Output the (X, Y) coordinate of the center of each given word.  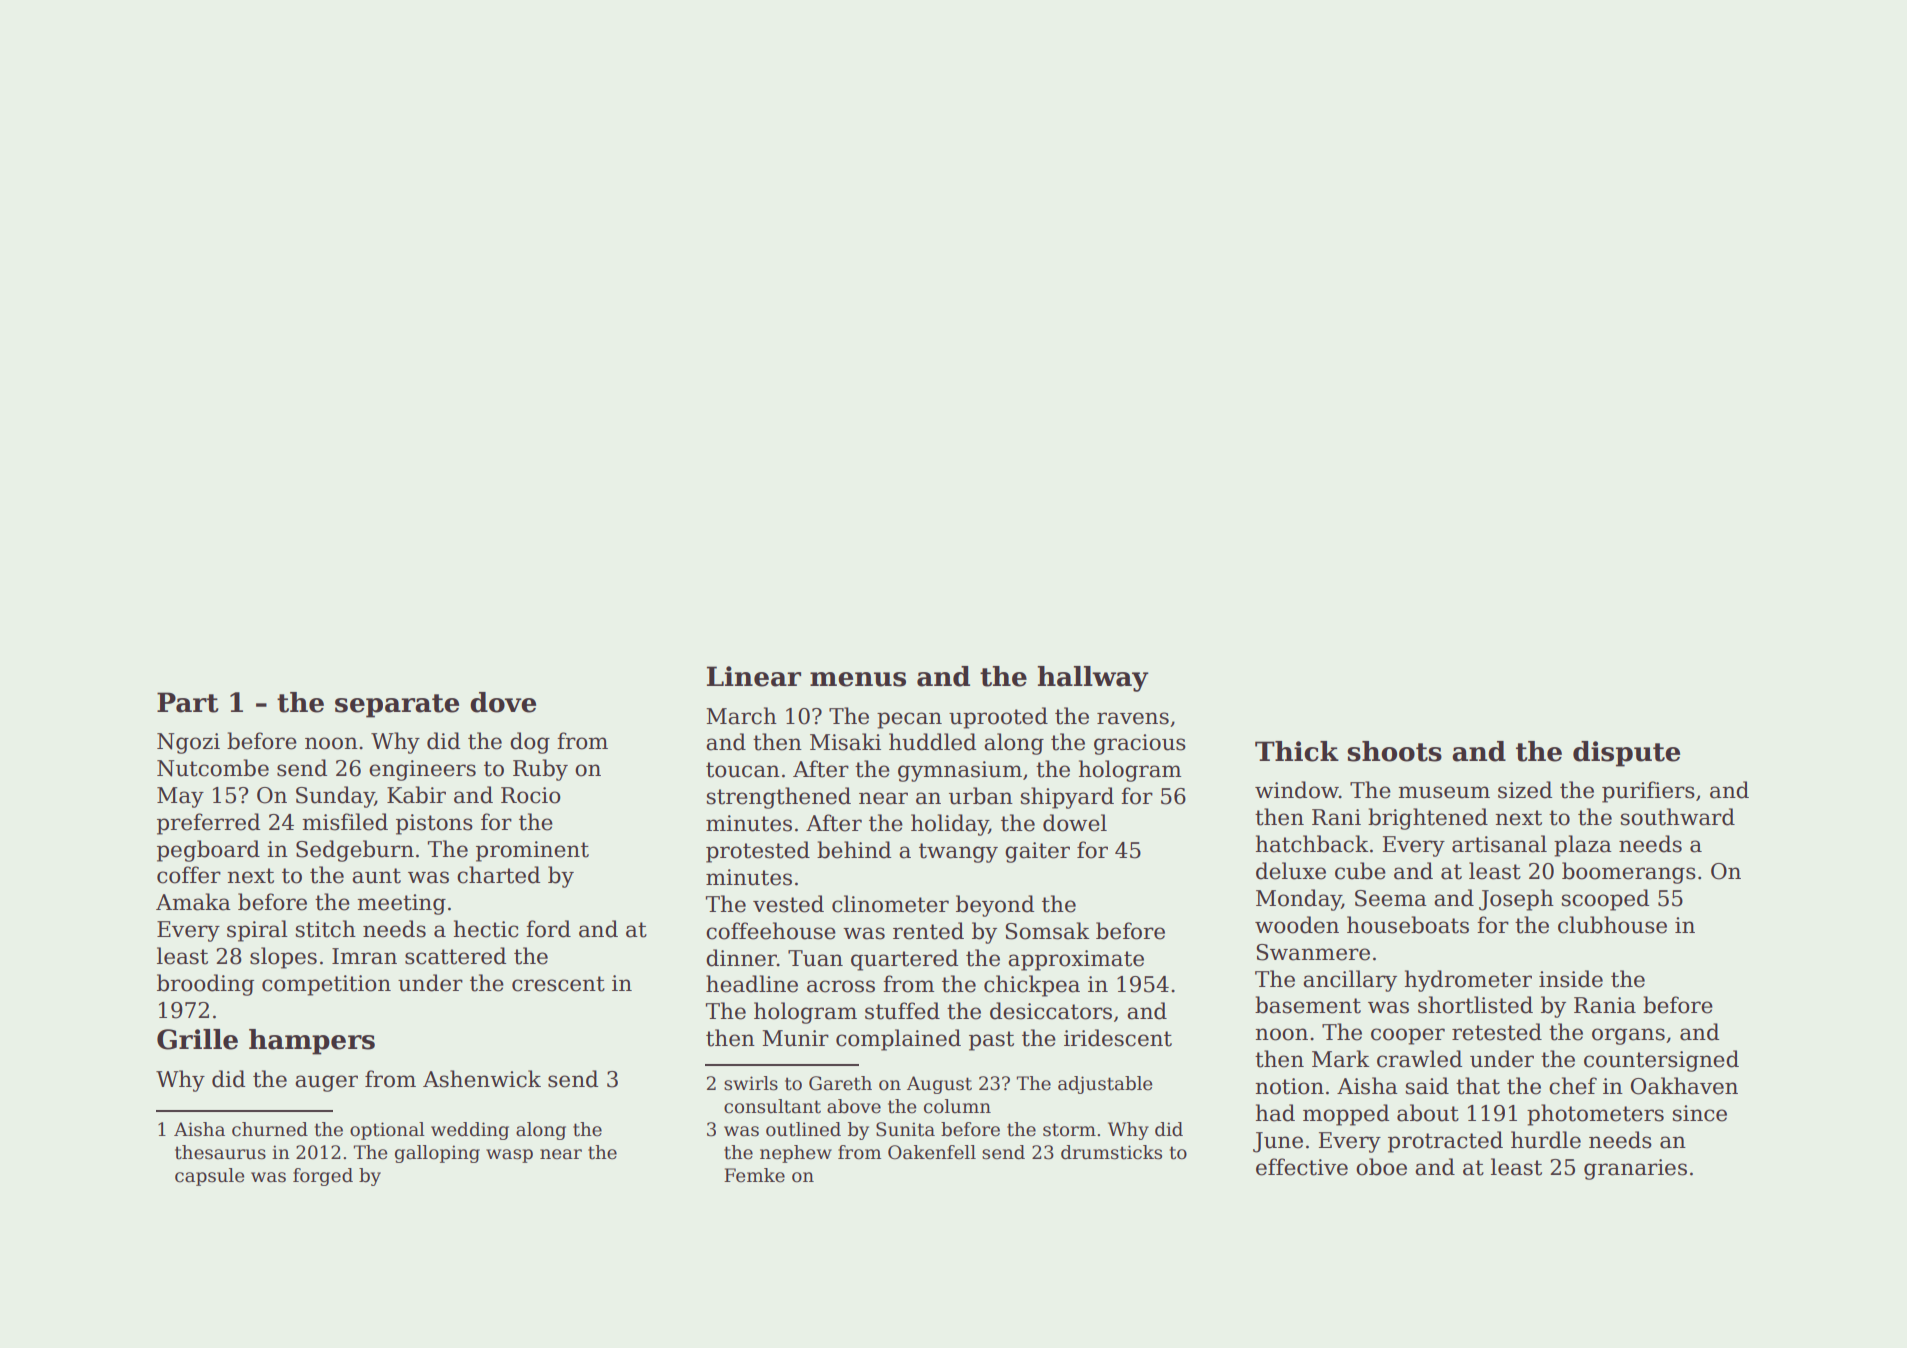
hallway (1093, 679)
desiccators (1051, 1011)
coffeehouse (771, 931)
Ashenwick (482, 1079)
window (1297, 790)
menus (858, 679)
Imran (364, 956)
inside (1571, 979)
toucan (743, 770)
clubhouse (1612, 925)
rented (928, 931)
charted (498, 875)
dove (503, 702)
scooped (1605, 900)
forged (323, 1177)
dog (530, 743)
